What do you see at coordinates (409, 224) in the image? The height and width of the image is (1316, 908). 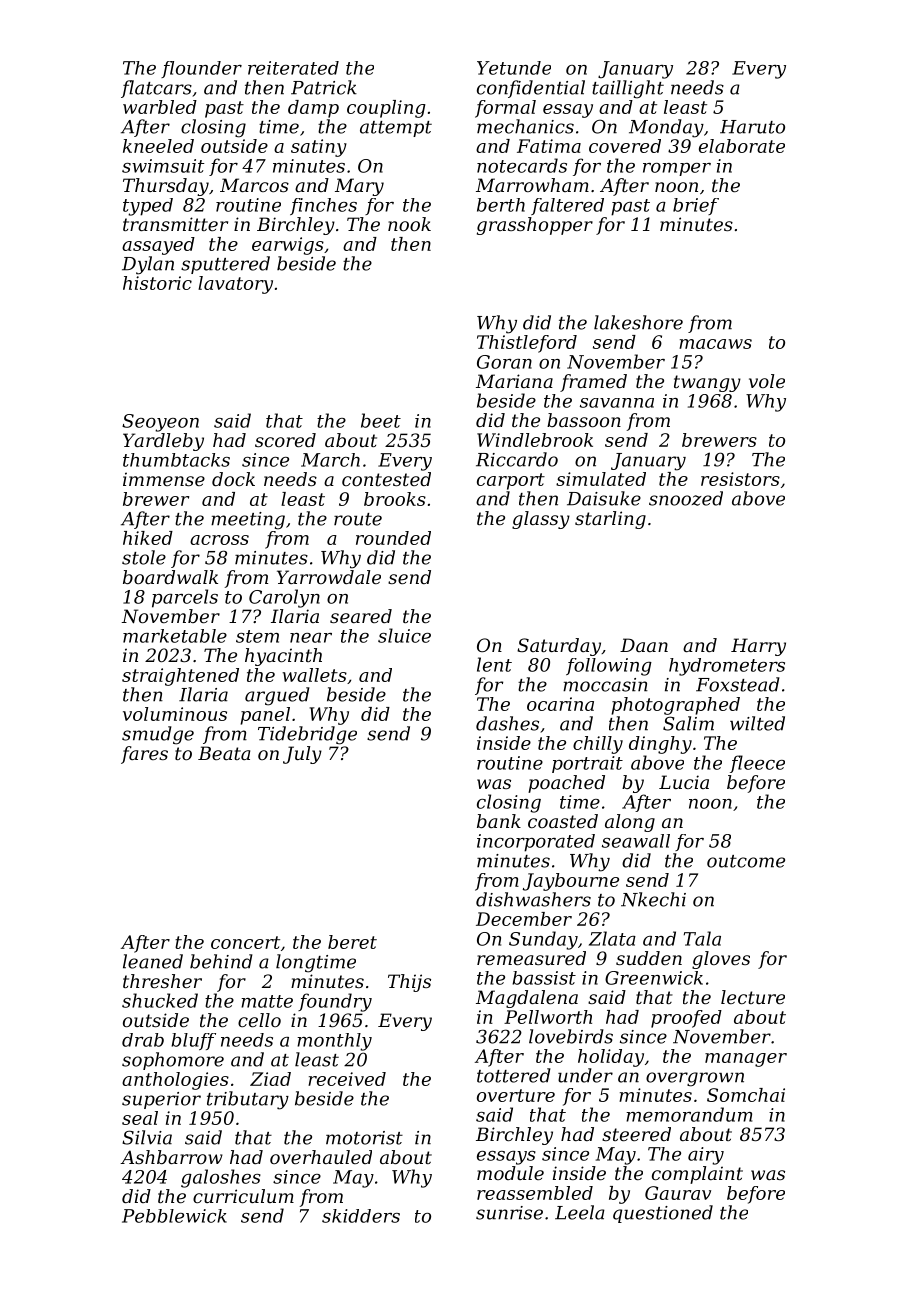 I see `nook` at bounding box center [409, 224].
